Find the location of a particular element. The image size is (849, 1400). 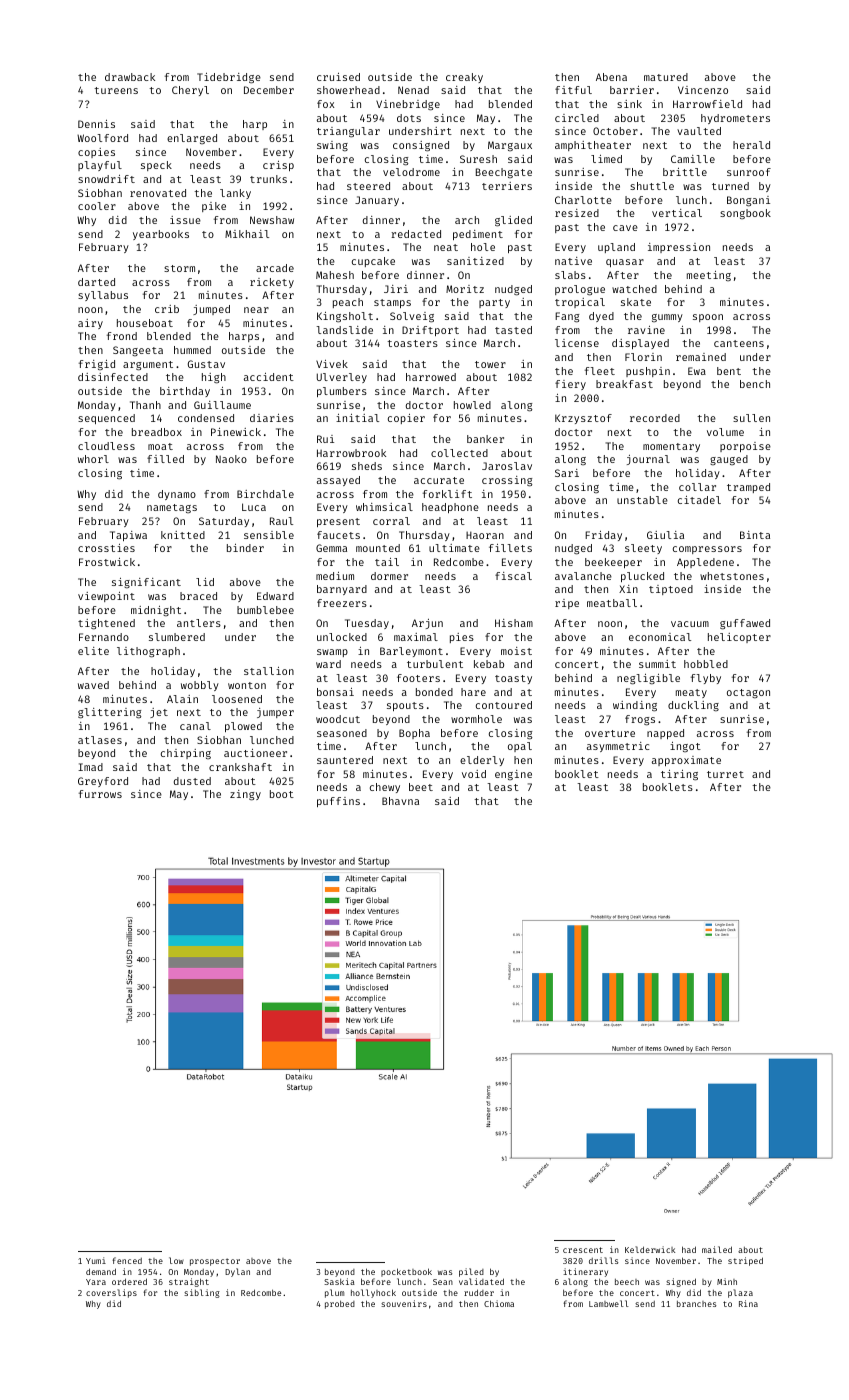

sibling is located at coordinates (202, 1293).
